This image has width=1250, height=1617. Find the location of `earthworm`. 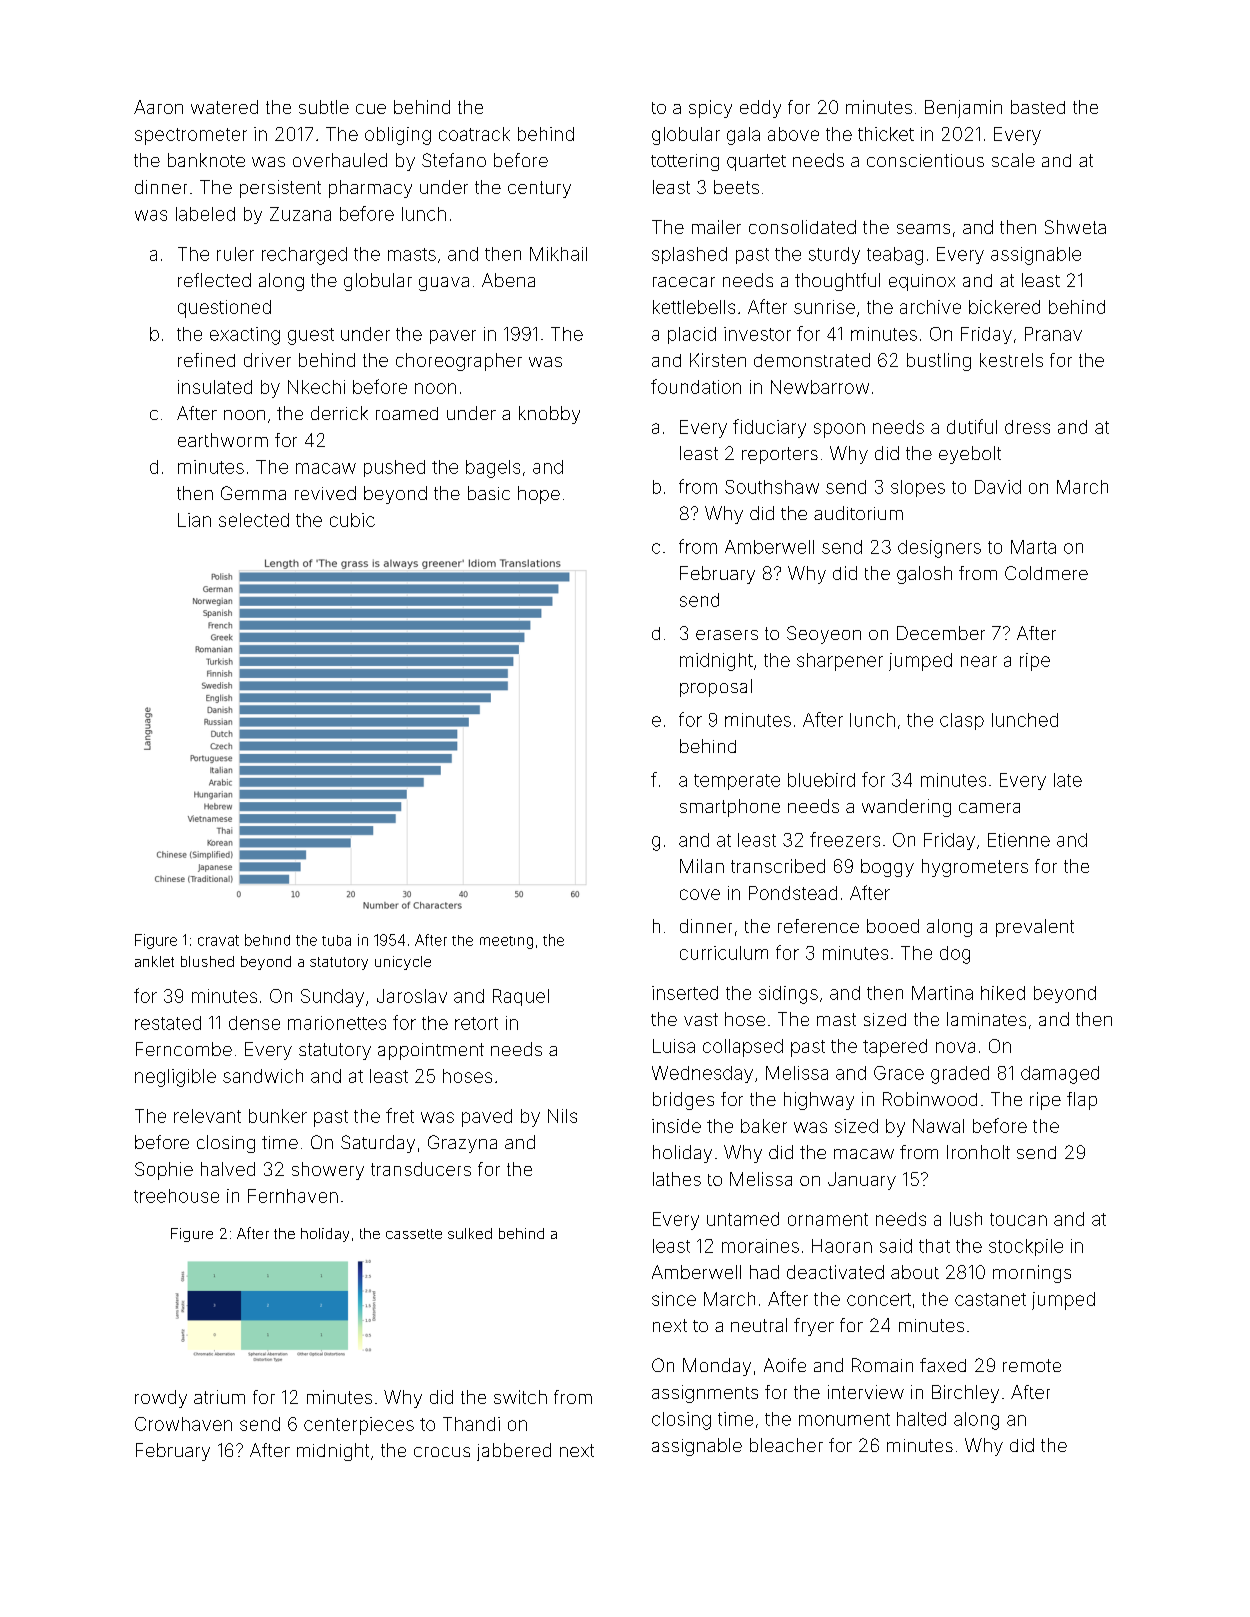

earthworm is located at coordinates (223, 440).
